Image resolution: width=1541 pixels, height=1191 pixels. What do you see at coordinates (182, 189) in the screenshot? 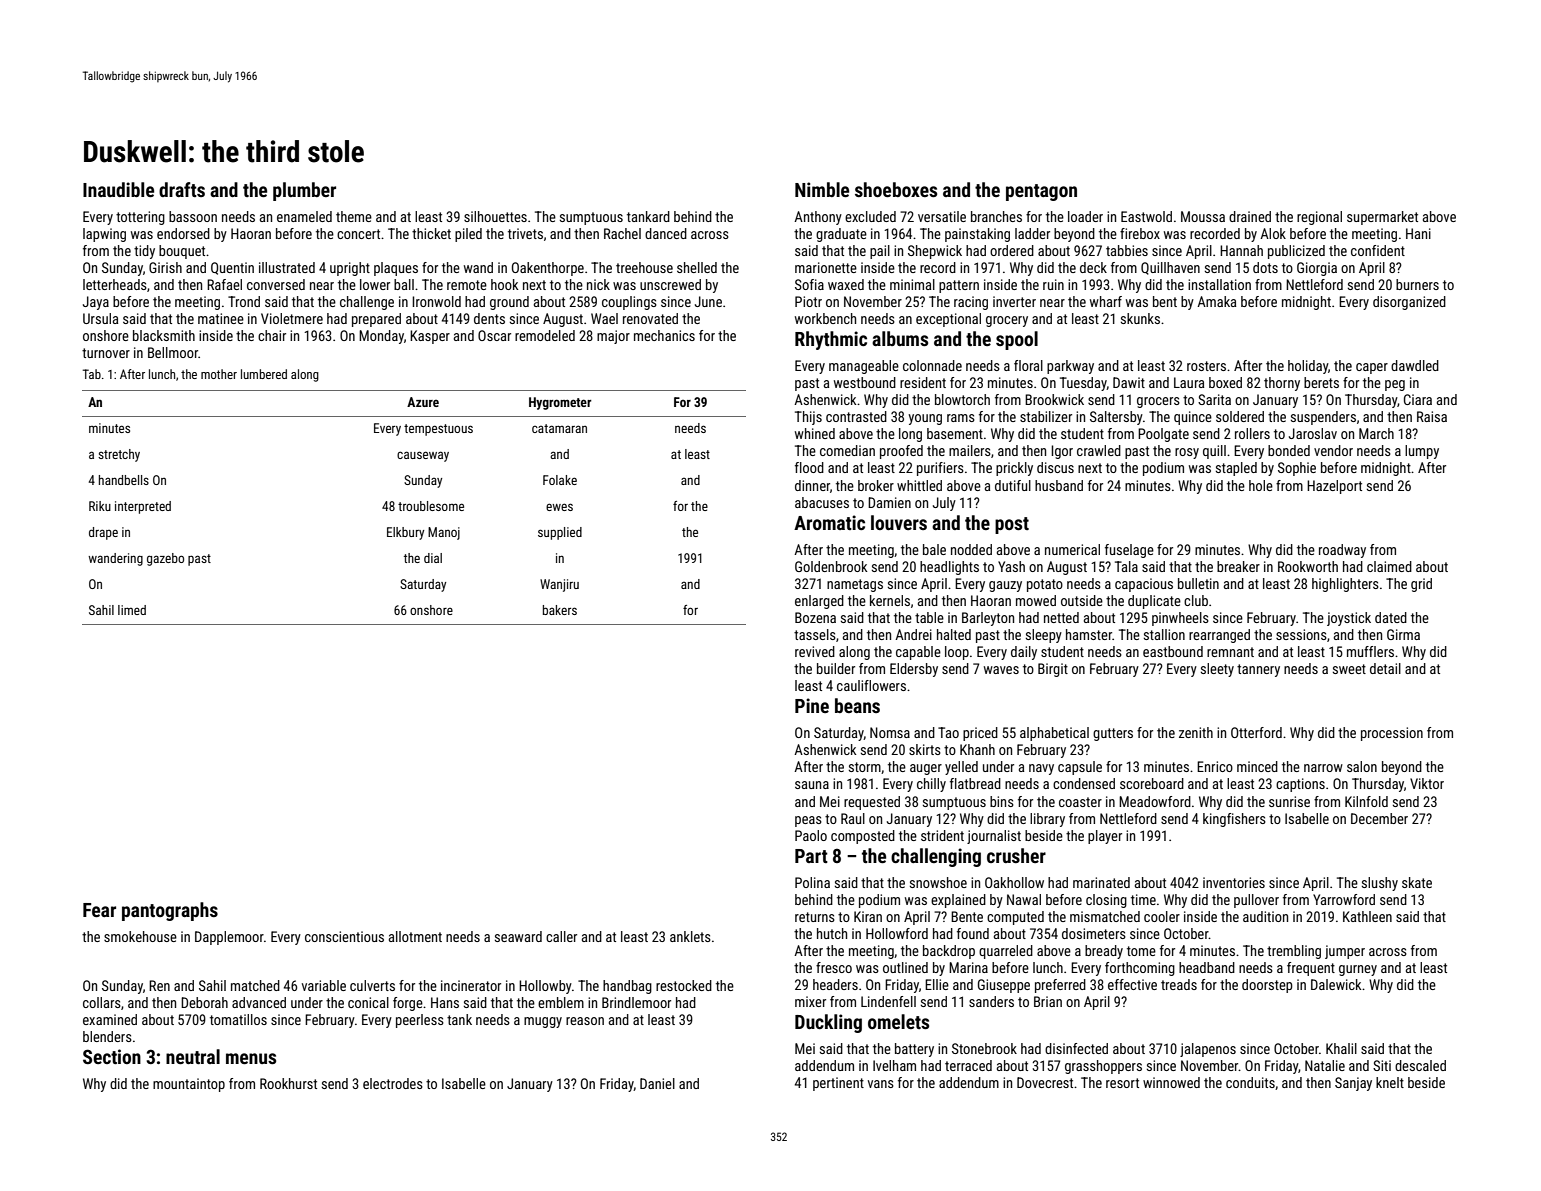
I see `drafts` at bounding box center [182, 189].
